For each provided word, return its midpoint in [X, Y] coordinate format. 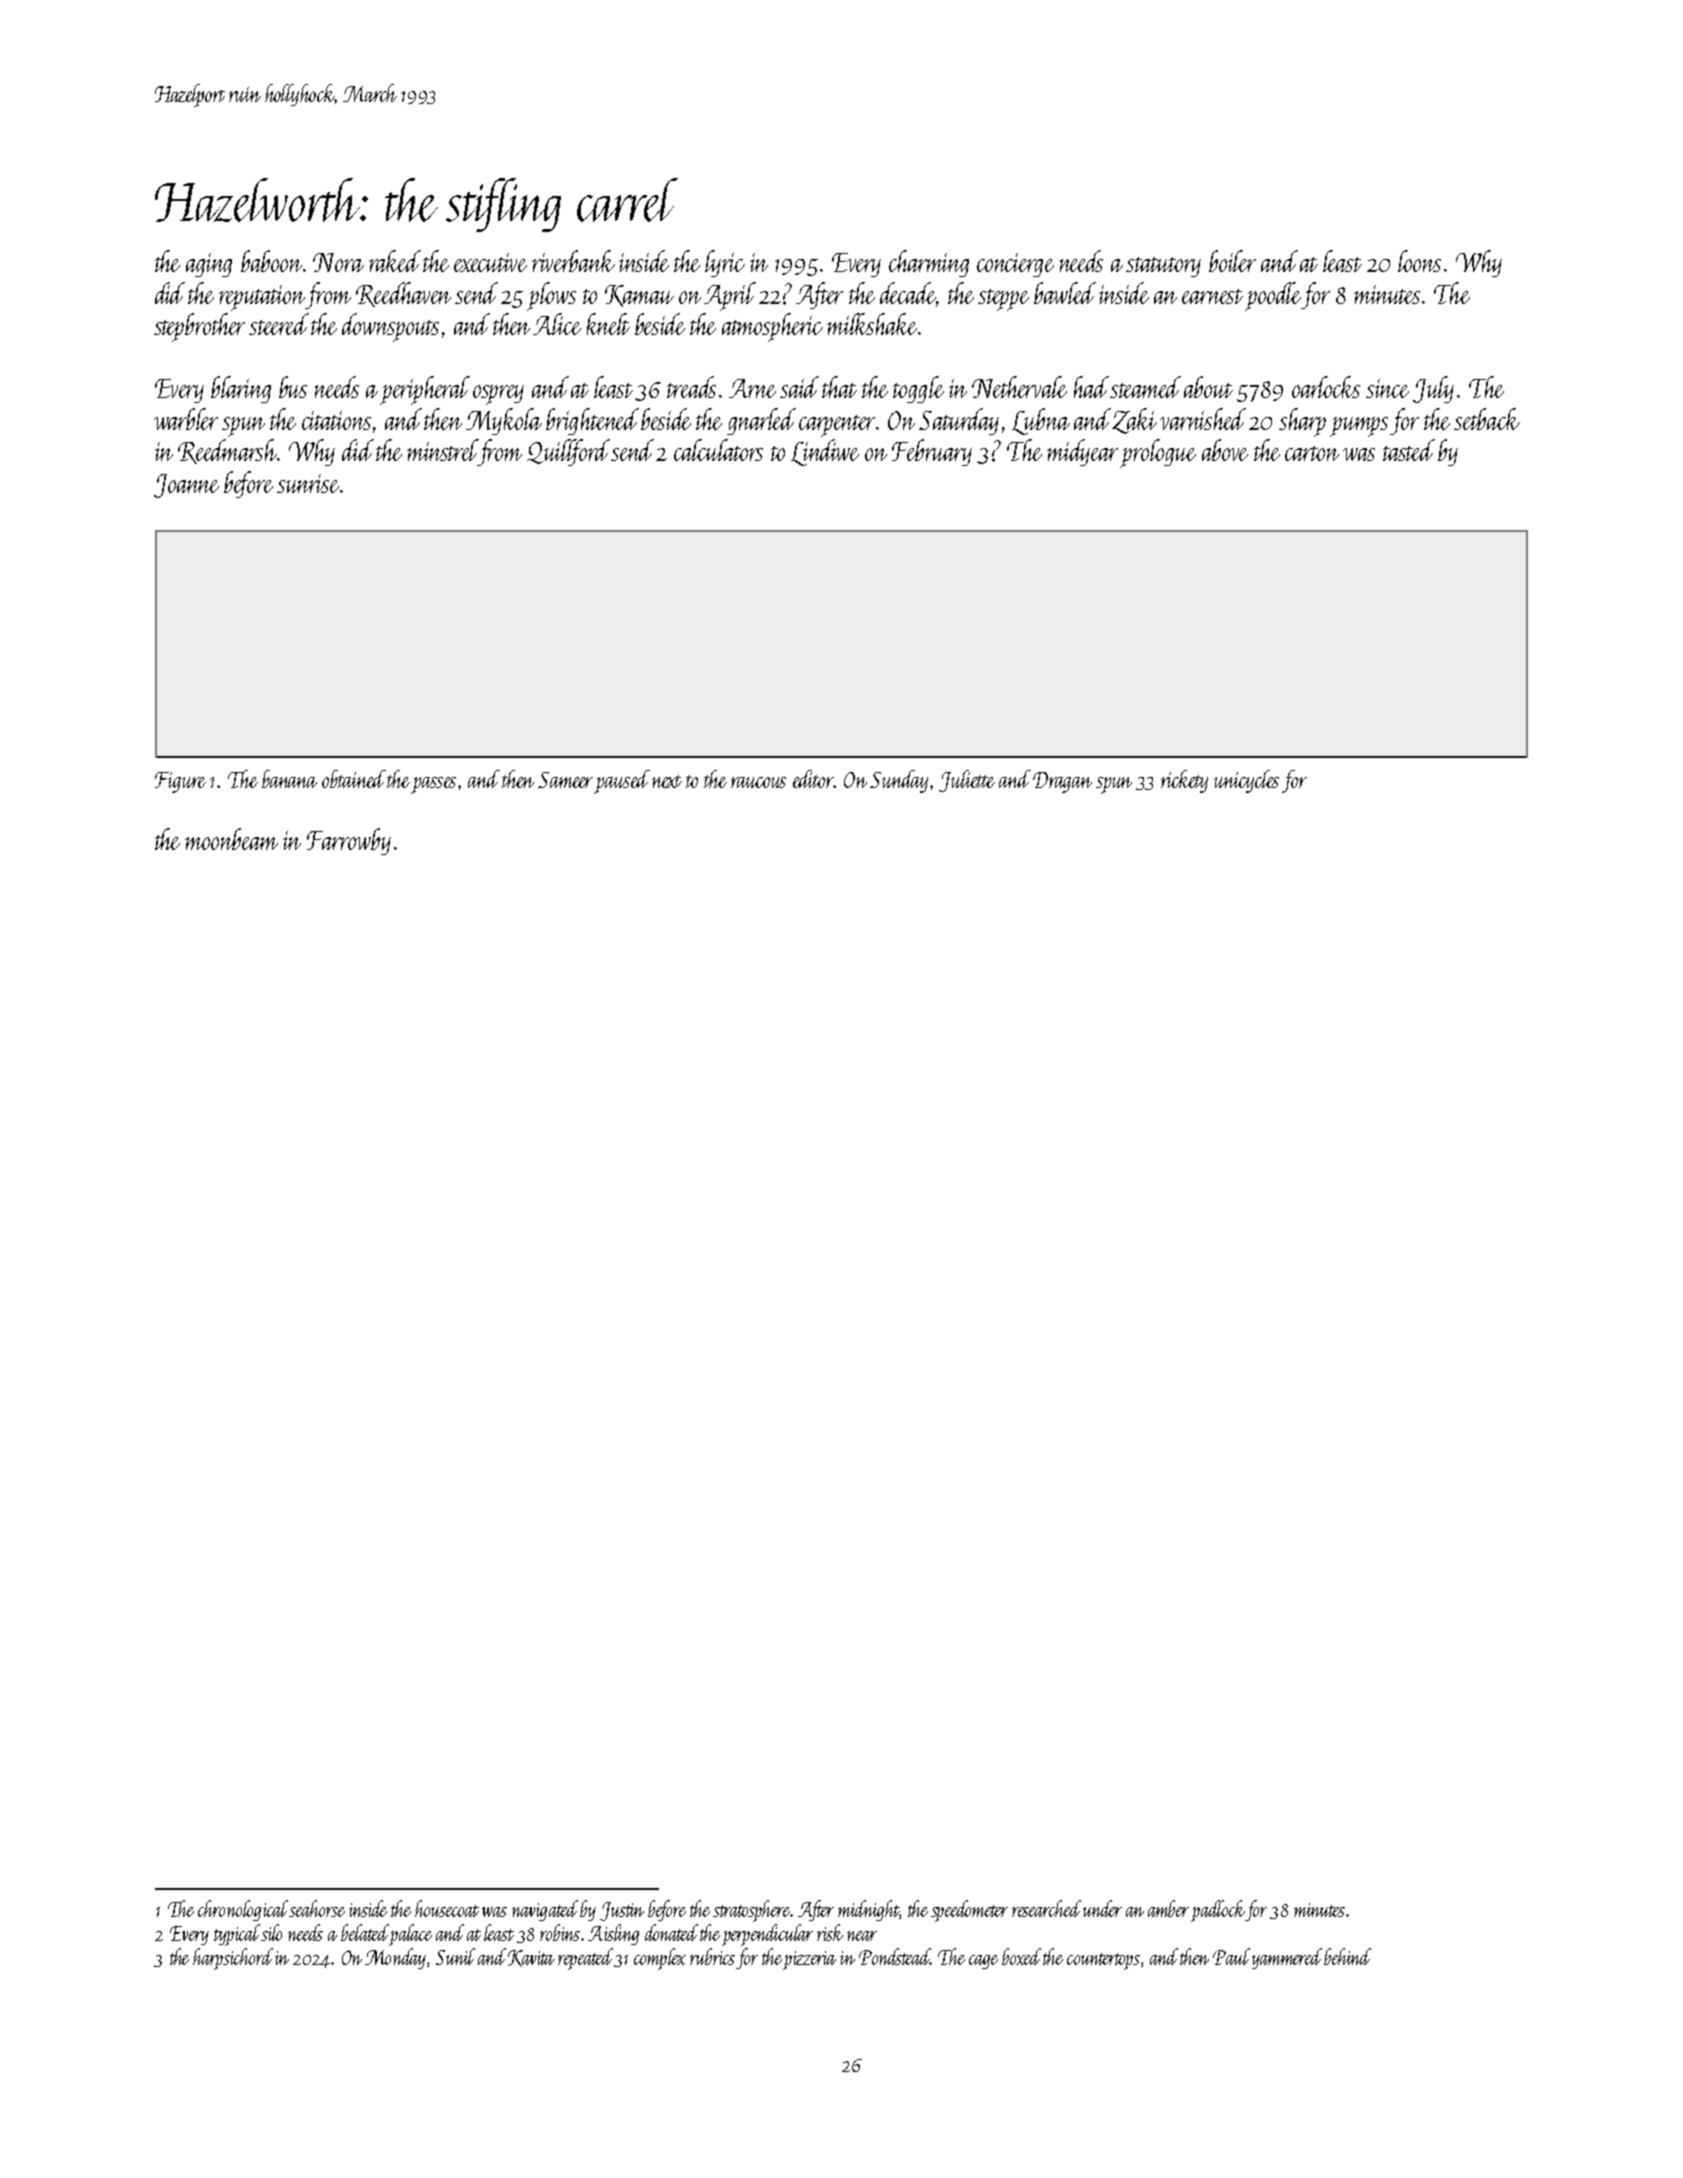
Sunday [899, 781]
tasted [1409, 450]
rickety [1184, 781]
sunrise [308, 483]
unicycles [1246, 781]
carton [1312, 453]
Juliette [967, 781]
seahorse [317, 1908]
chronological [243, 1910]
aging [209, 265]
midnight [869, 1910]
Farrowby [349, 841]
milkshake [872, 324]
